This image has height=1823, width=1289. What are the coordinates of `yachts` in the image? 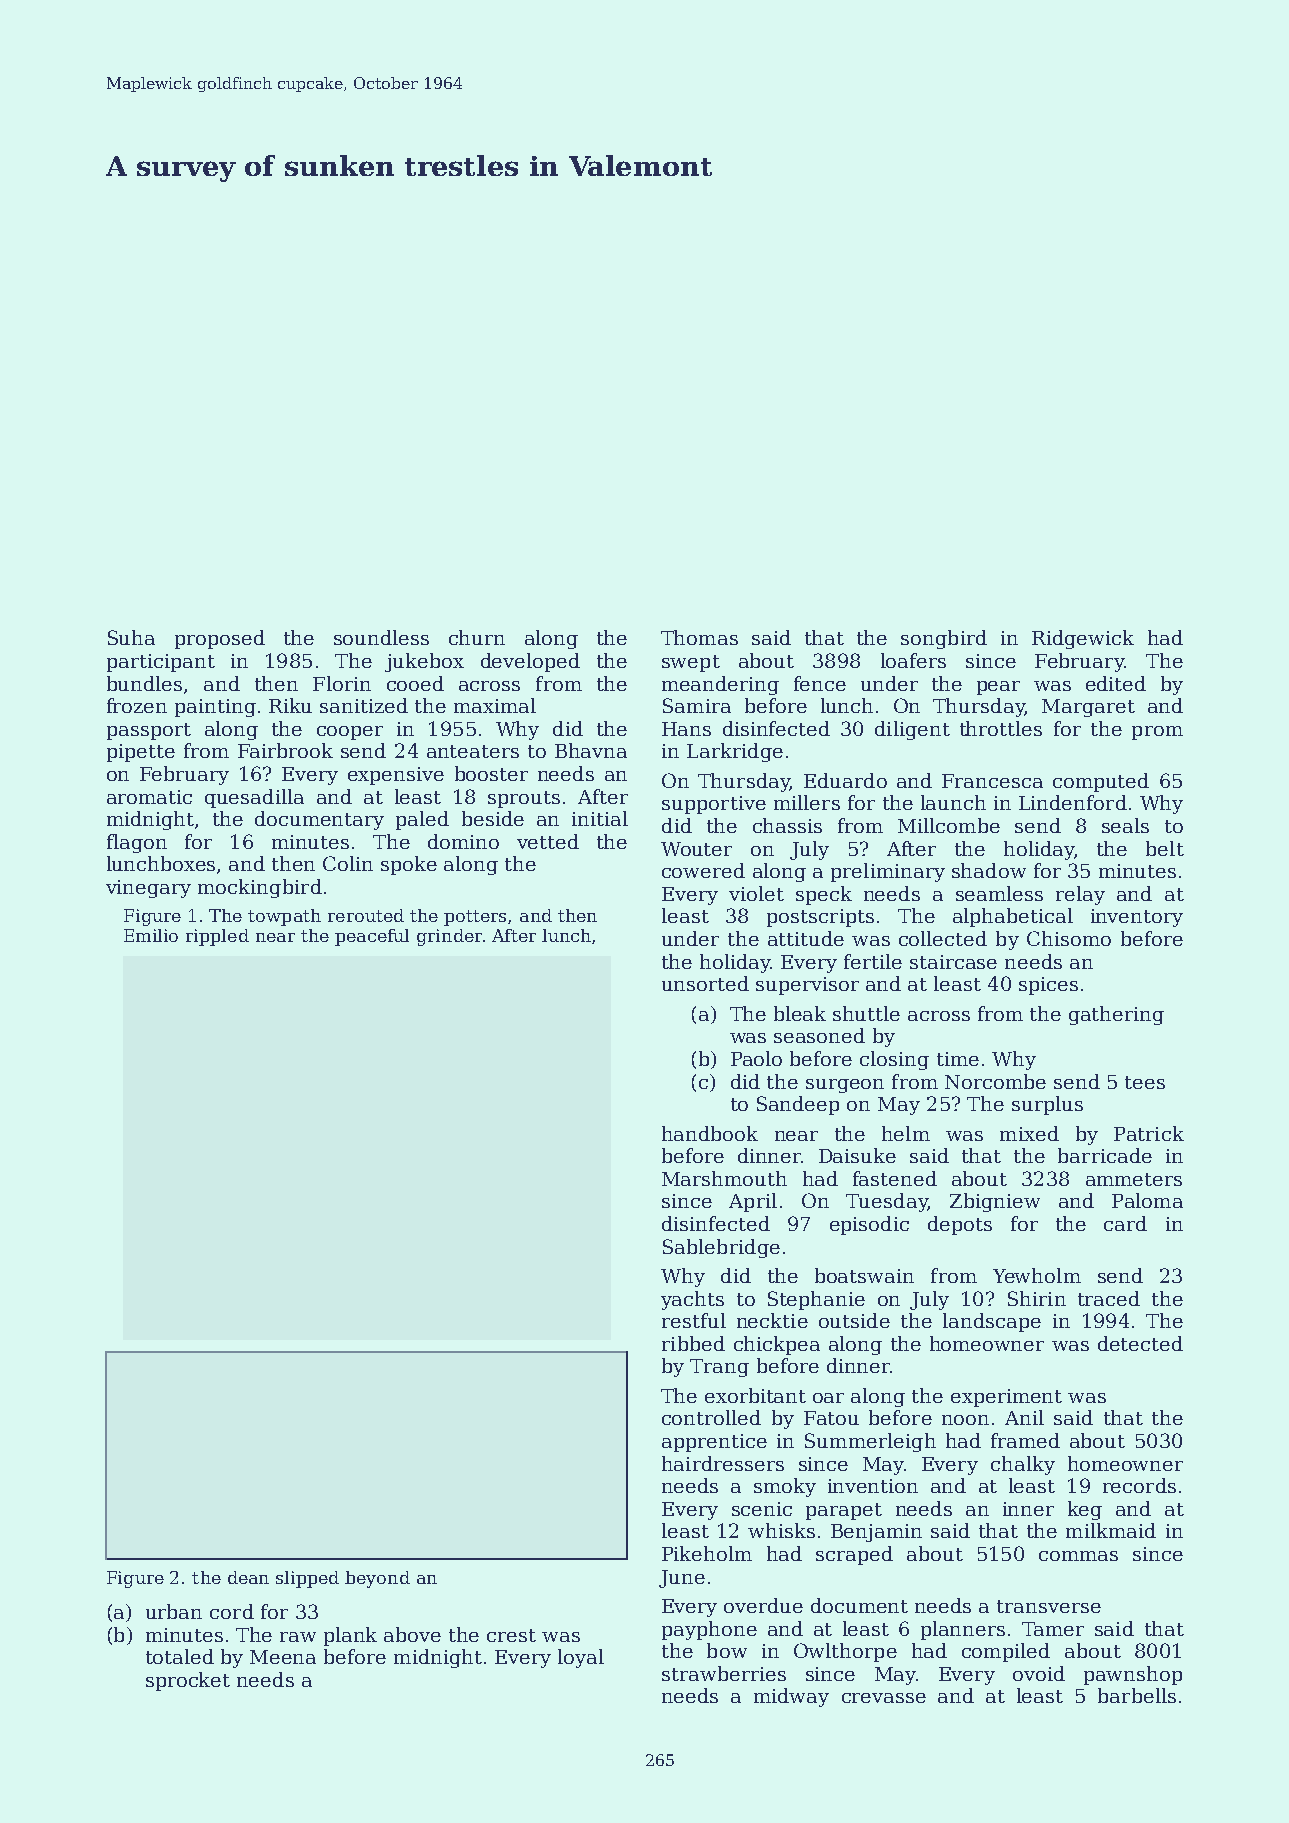 It's located at (692, 1300).
